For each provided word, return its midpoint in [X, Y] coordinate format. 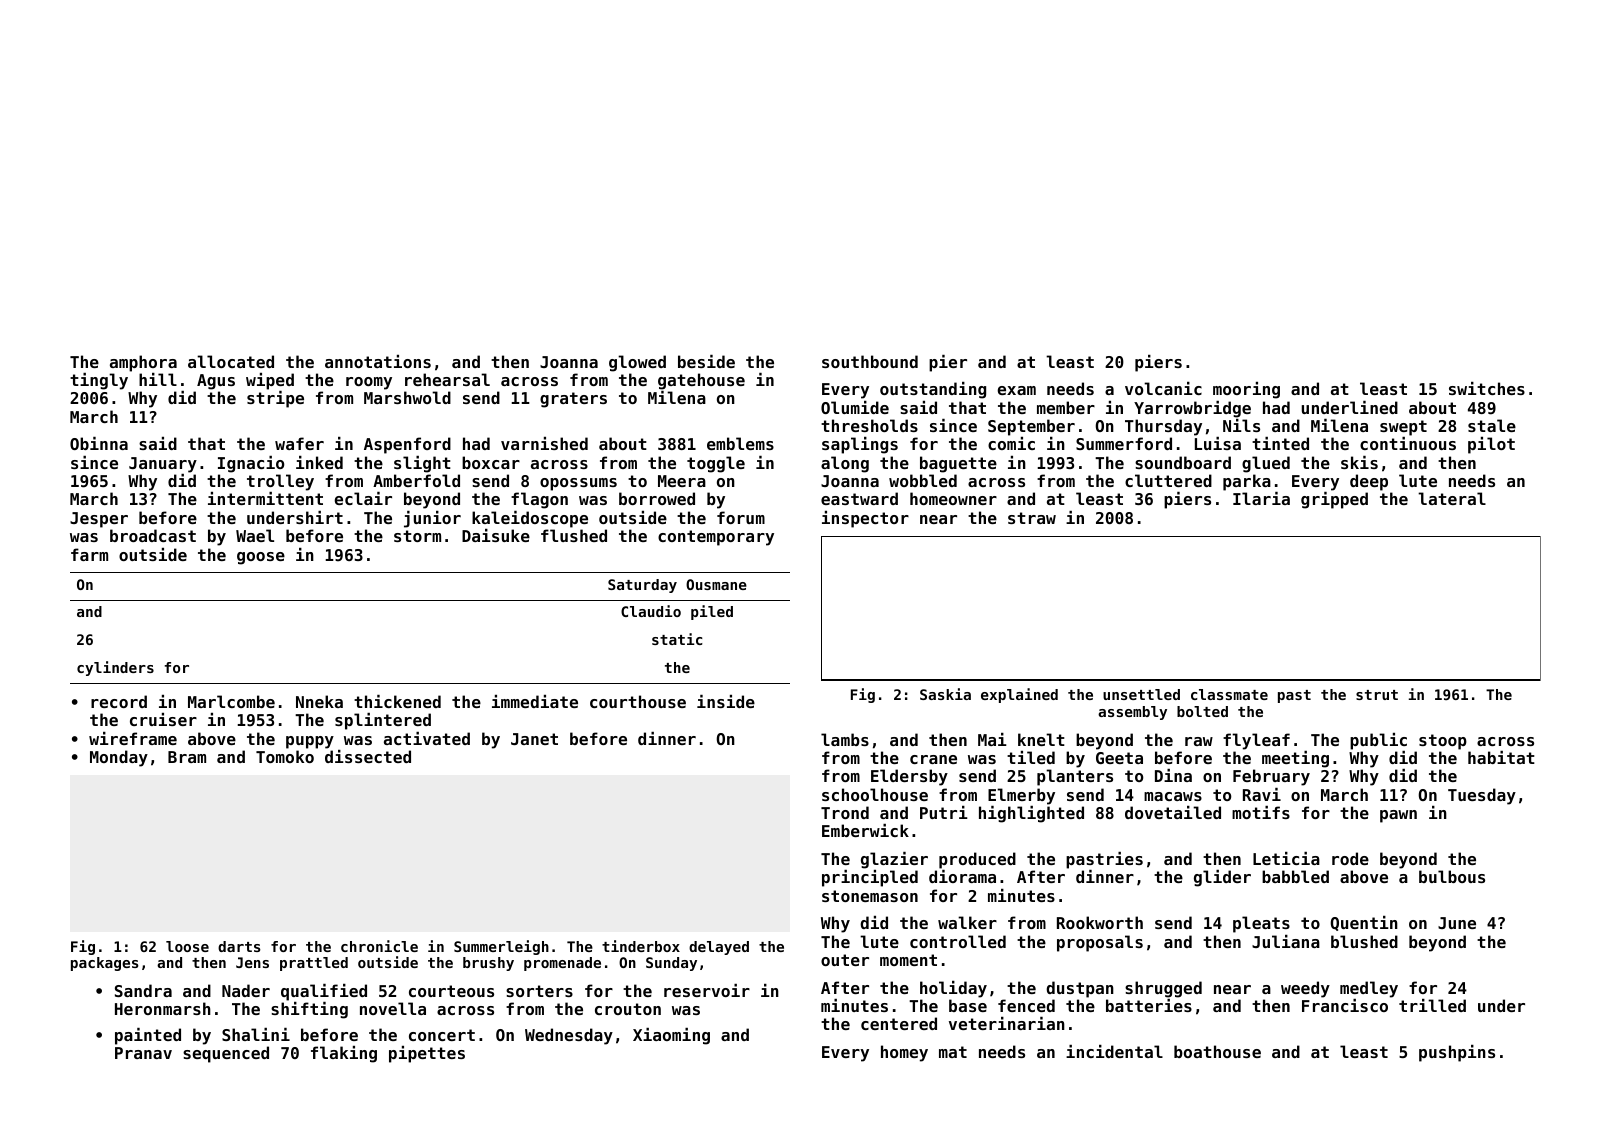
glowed [637, 363]
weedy [1305, 989]
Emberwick [865, 830]
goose [261, 558]
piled [712, 612]
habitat [1501, 757]
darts [239, 946]
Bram [187, 757]
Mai [992, 739]
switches [1487, 388]
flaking [344, 1054]
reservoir [707, 990]
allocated [231, 361]
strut [1377, 695]
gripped [1334, 500]
